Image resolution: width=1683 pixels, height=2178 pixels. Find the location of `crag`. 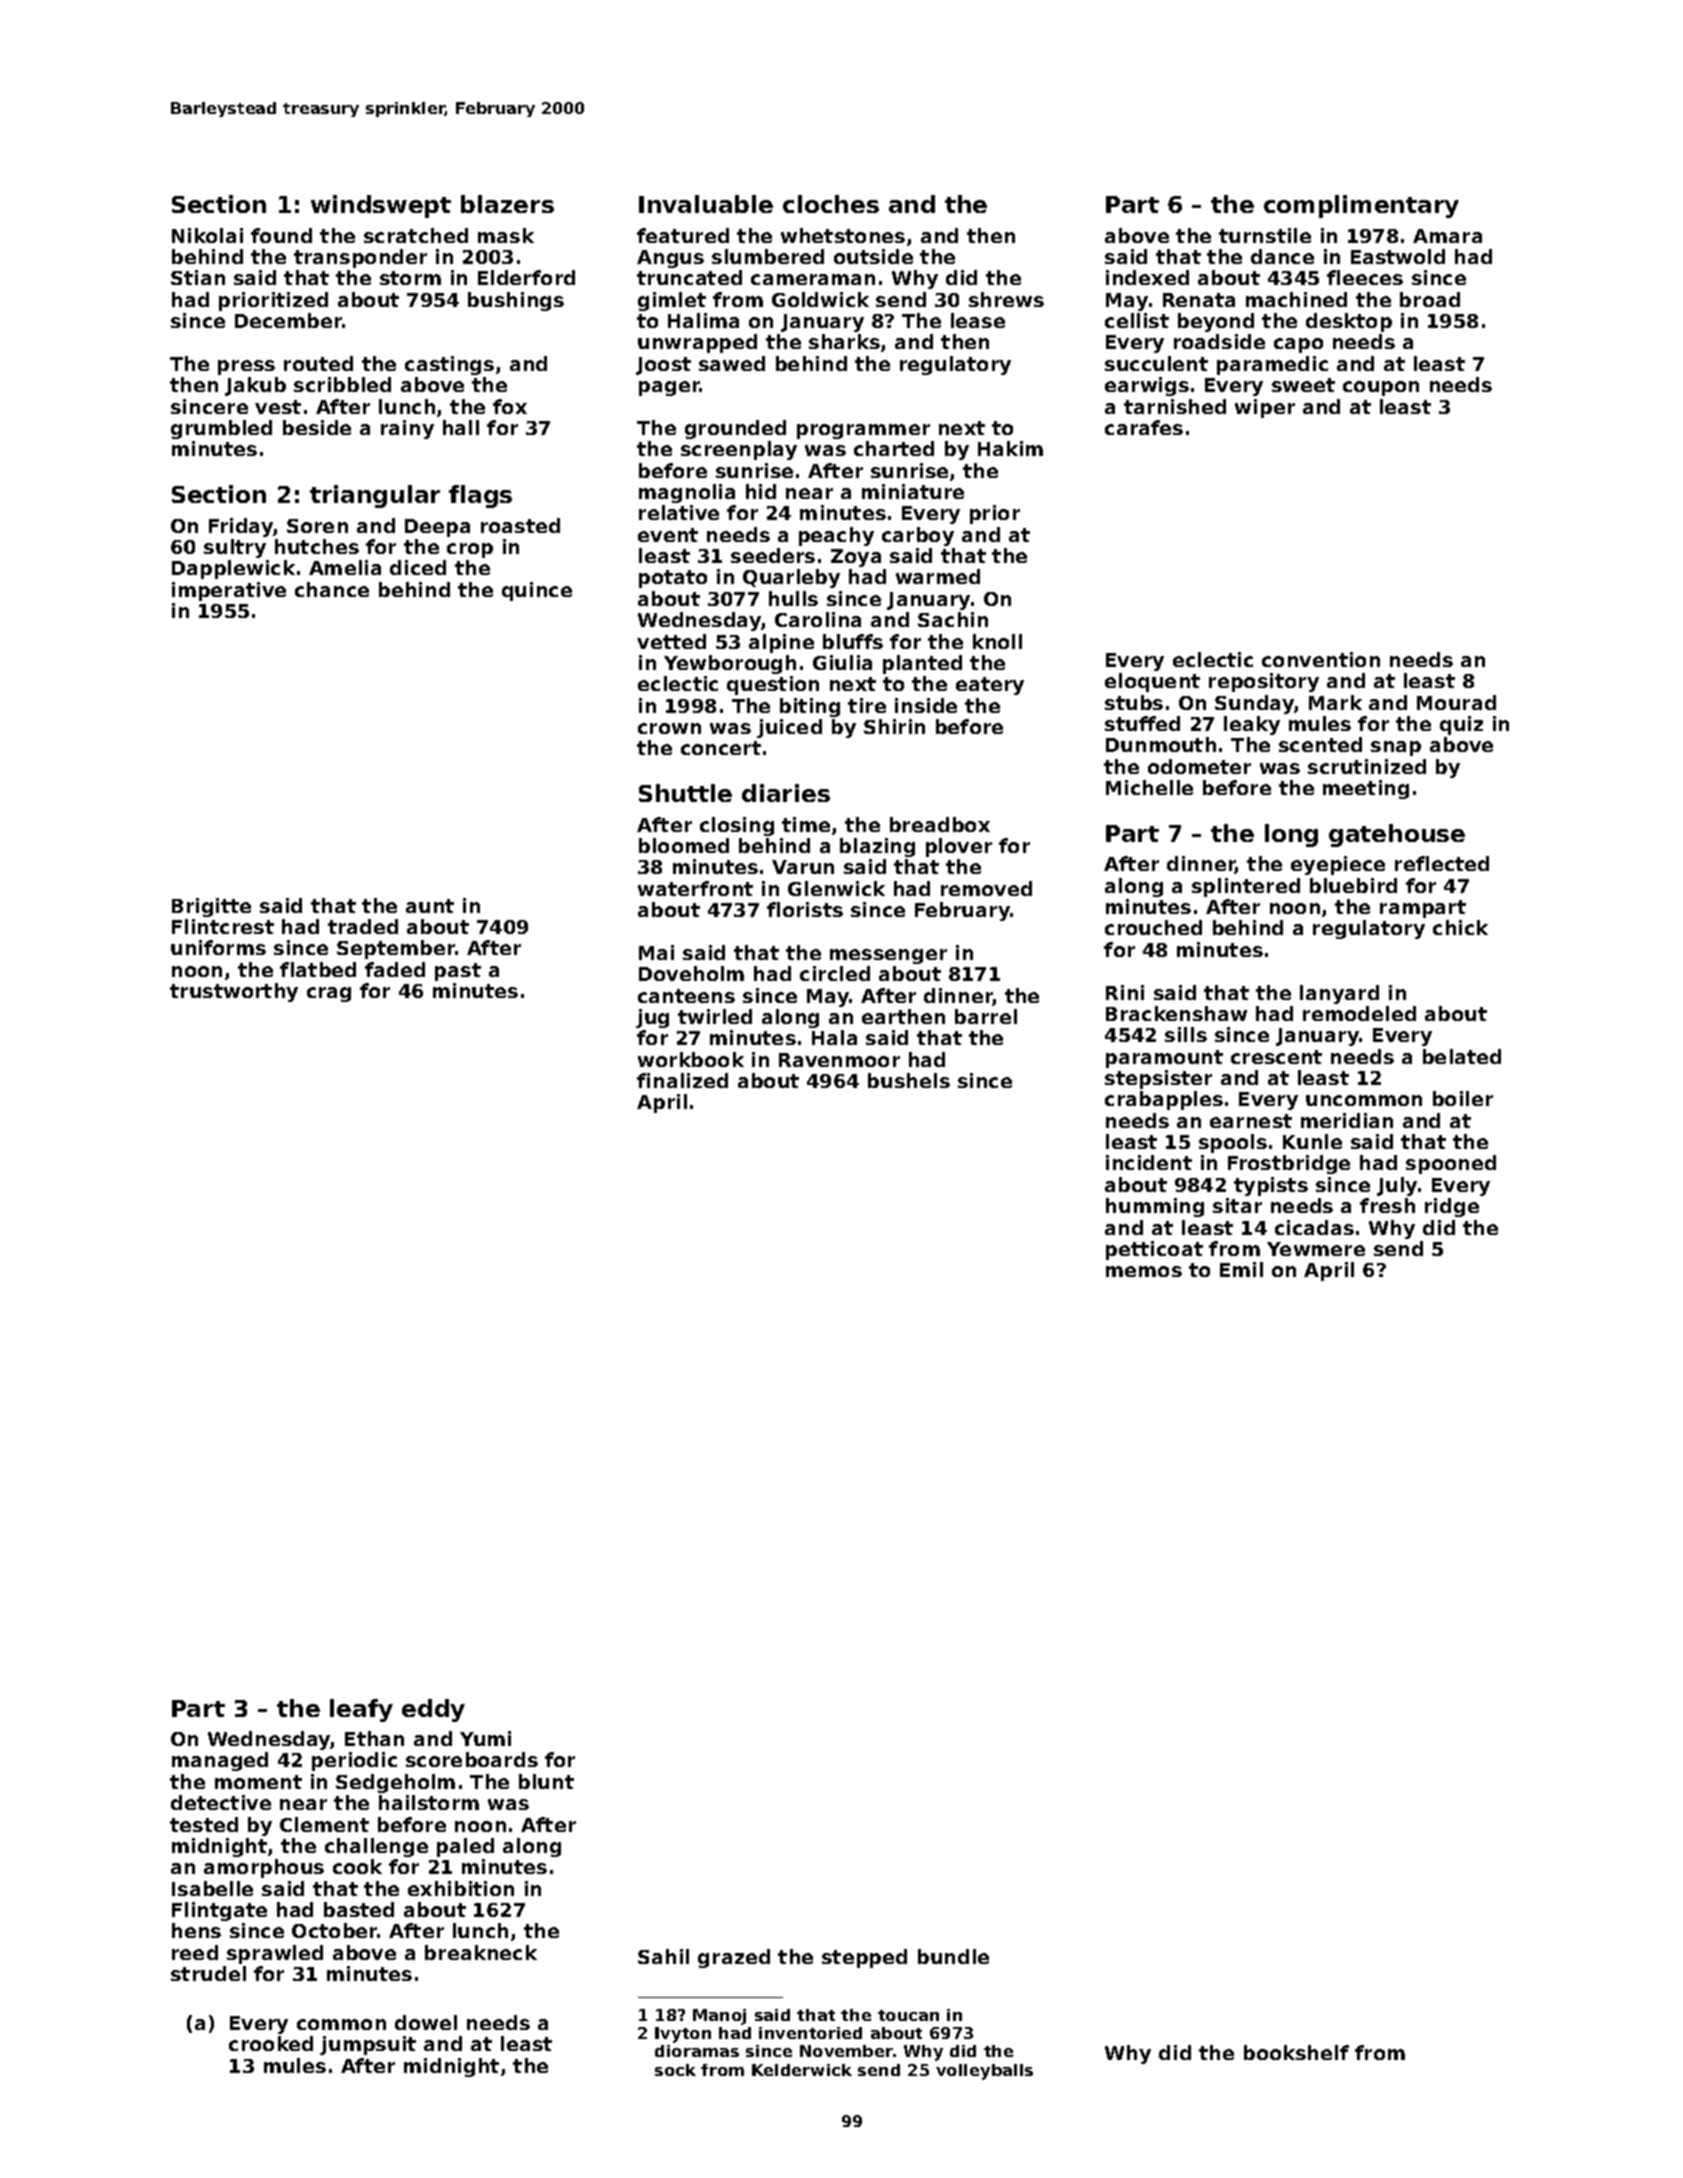

crag is located at coordinates (329, 994).
